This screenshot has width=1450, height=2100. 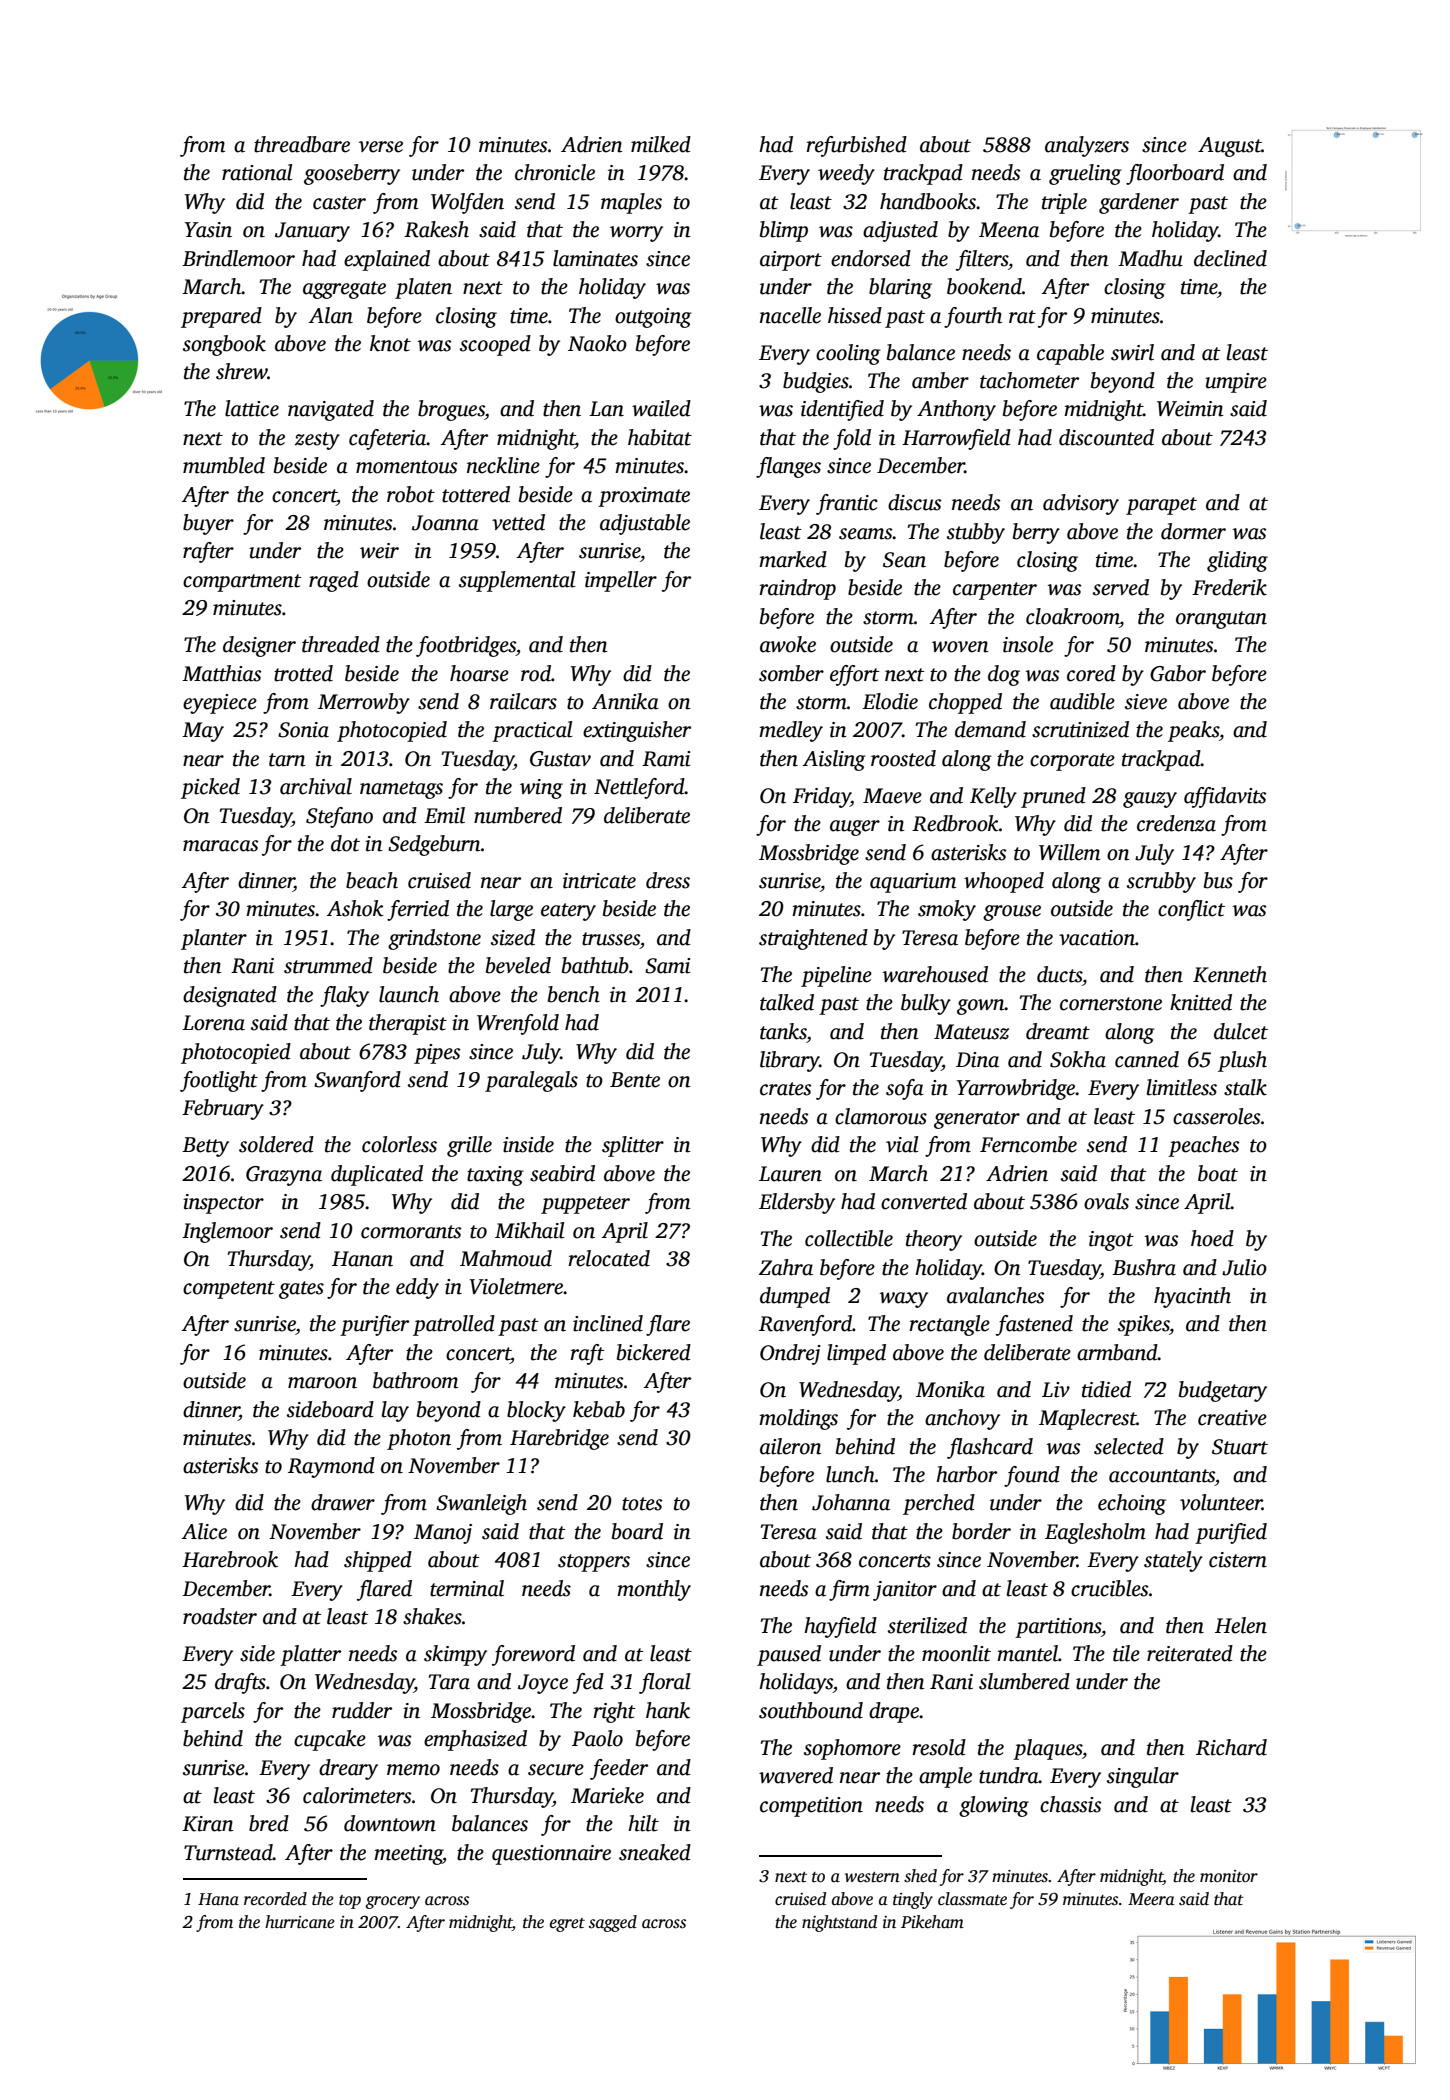 What do you see at coordinates (839, 1923) in the screenshot?
I see `nightstand` at bounding box center [839, 1923].
